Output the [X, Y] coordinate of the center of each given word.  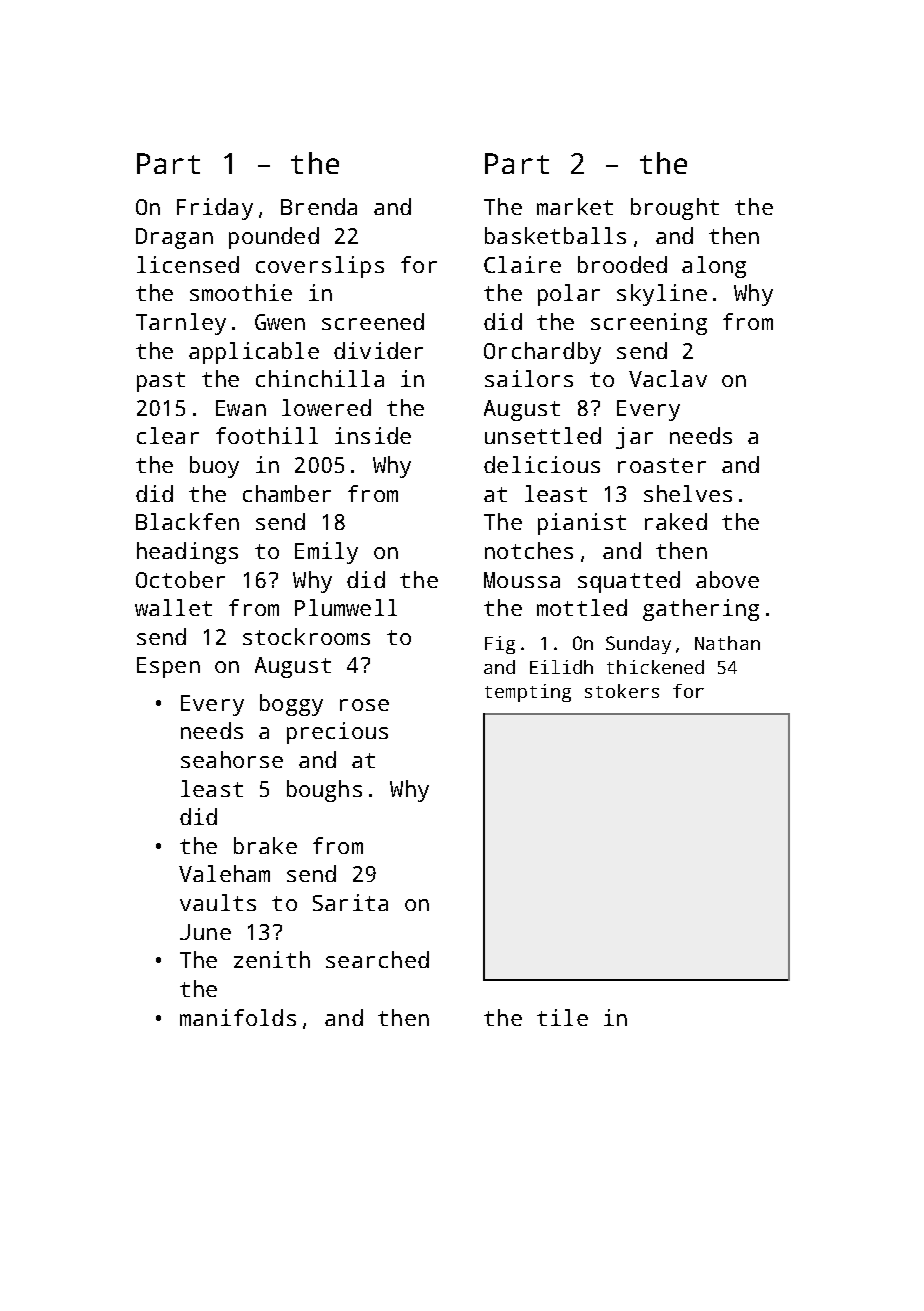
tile [562, 1017]
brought [675, 209]
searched [377, 959]
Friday [215, 209]
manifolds [238, 1017]
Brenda [319, 206]
